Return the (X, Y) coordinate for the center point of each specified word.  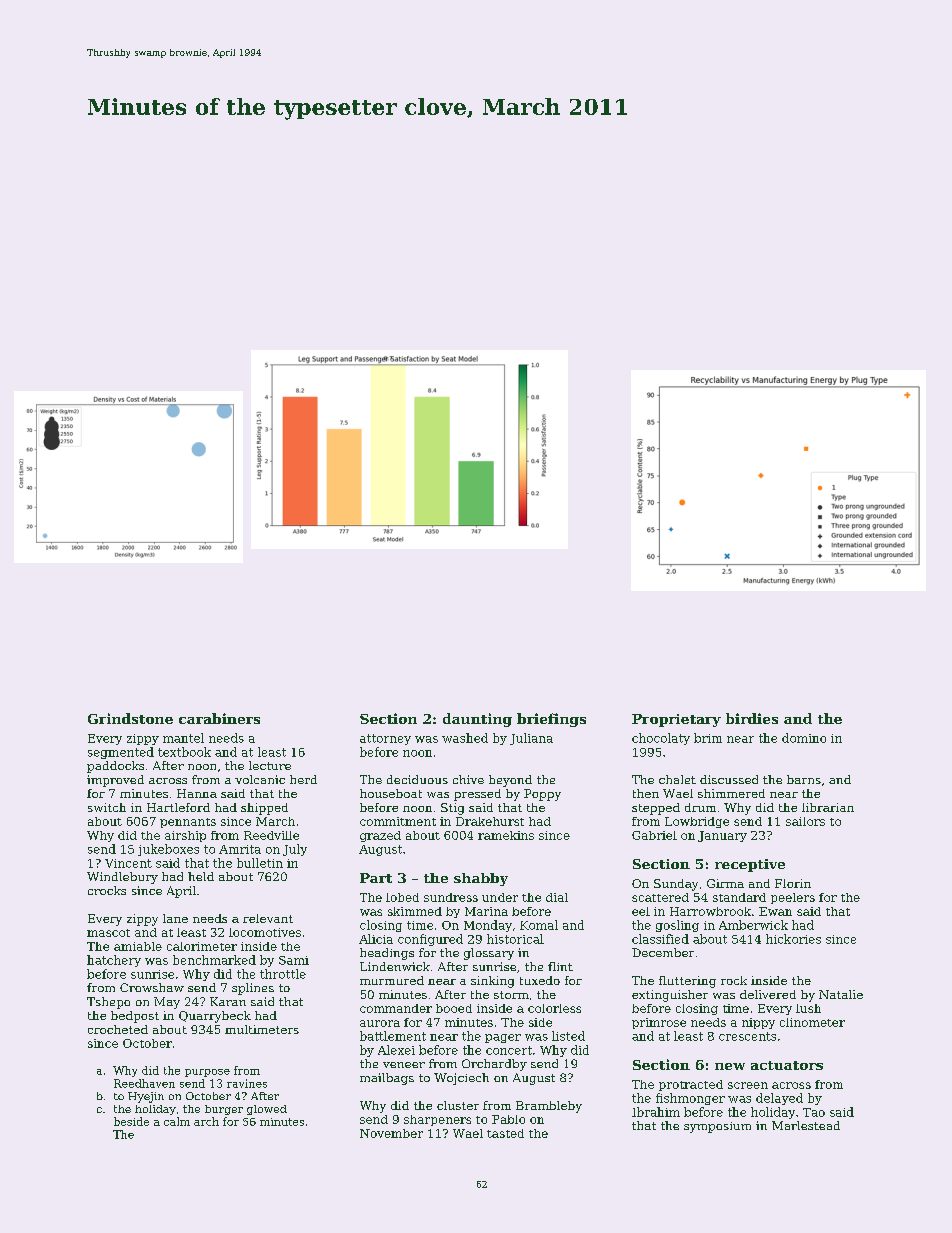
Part (376, 878)
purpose (207, 1073)
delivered (768, 994)
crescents (747, 1036)
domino (804, 738)
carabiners (219, 718)
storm (511, 995)
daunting (477, 720)
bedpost (135, 1017)
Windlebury (122, 878)
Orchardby (494, 1065)
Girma (725, 883)
